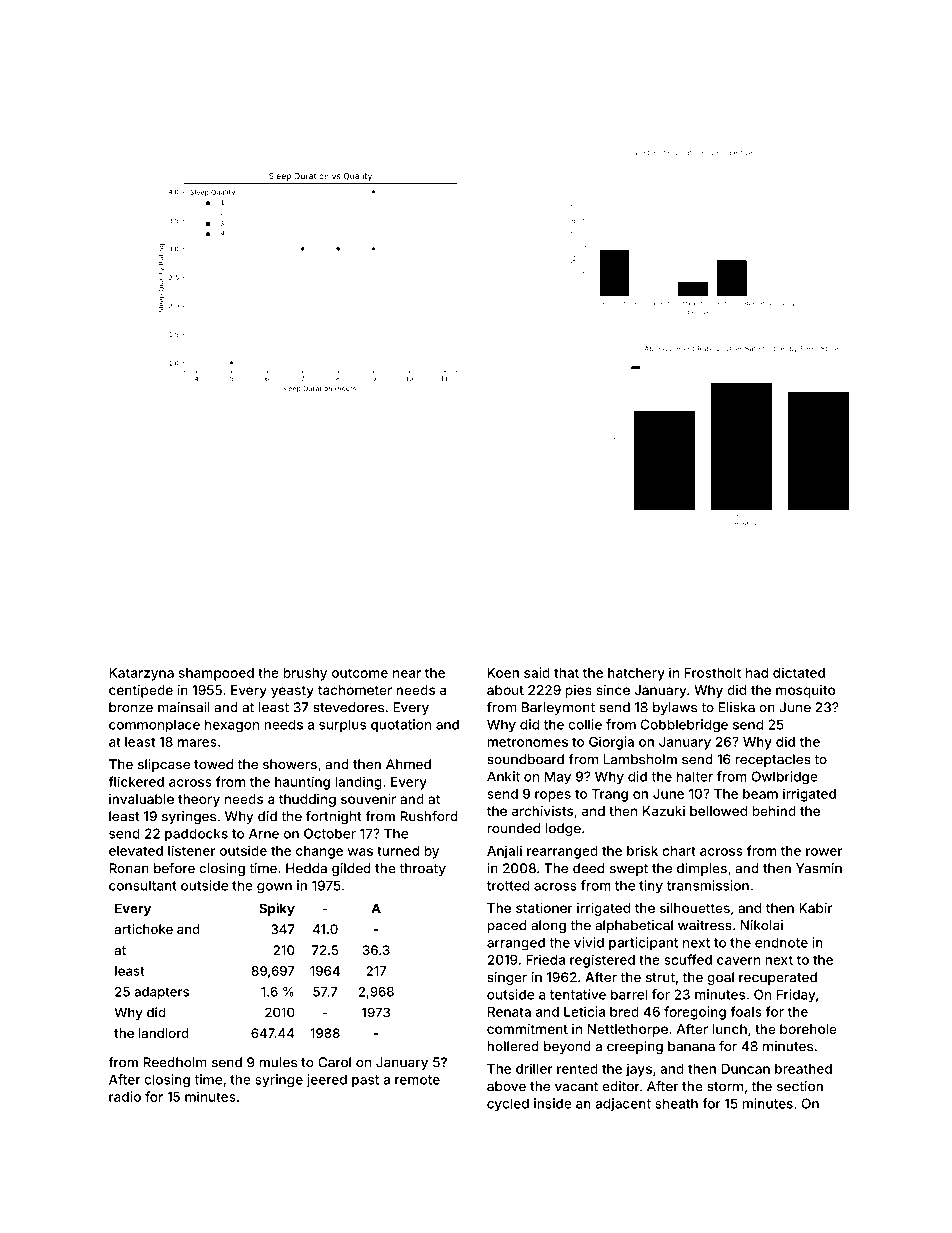 The width and height of the screenshot is (952, 1233). I want to click on Renata, so click(509, 1012).
